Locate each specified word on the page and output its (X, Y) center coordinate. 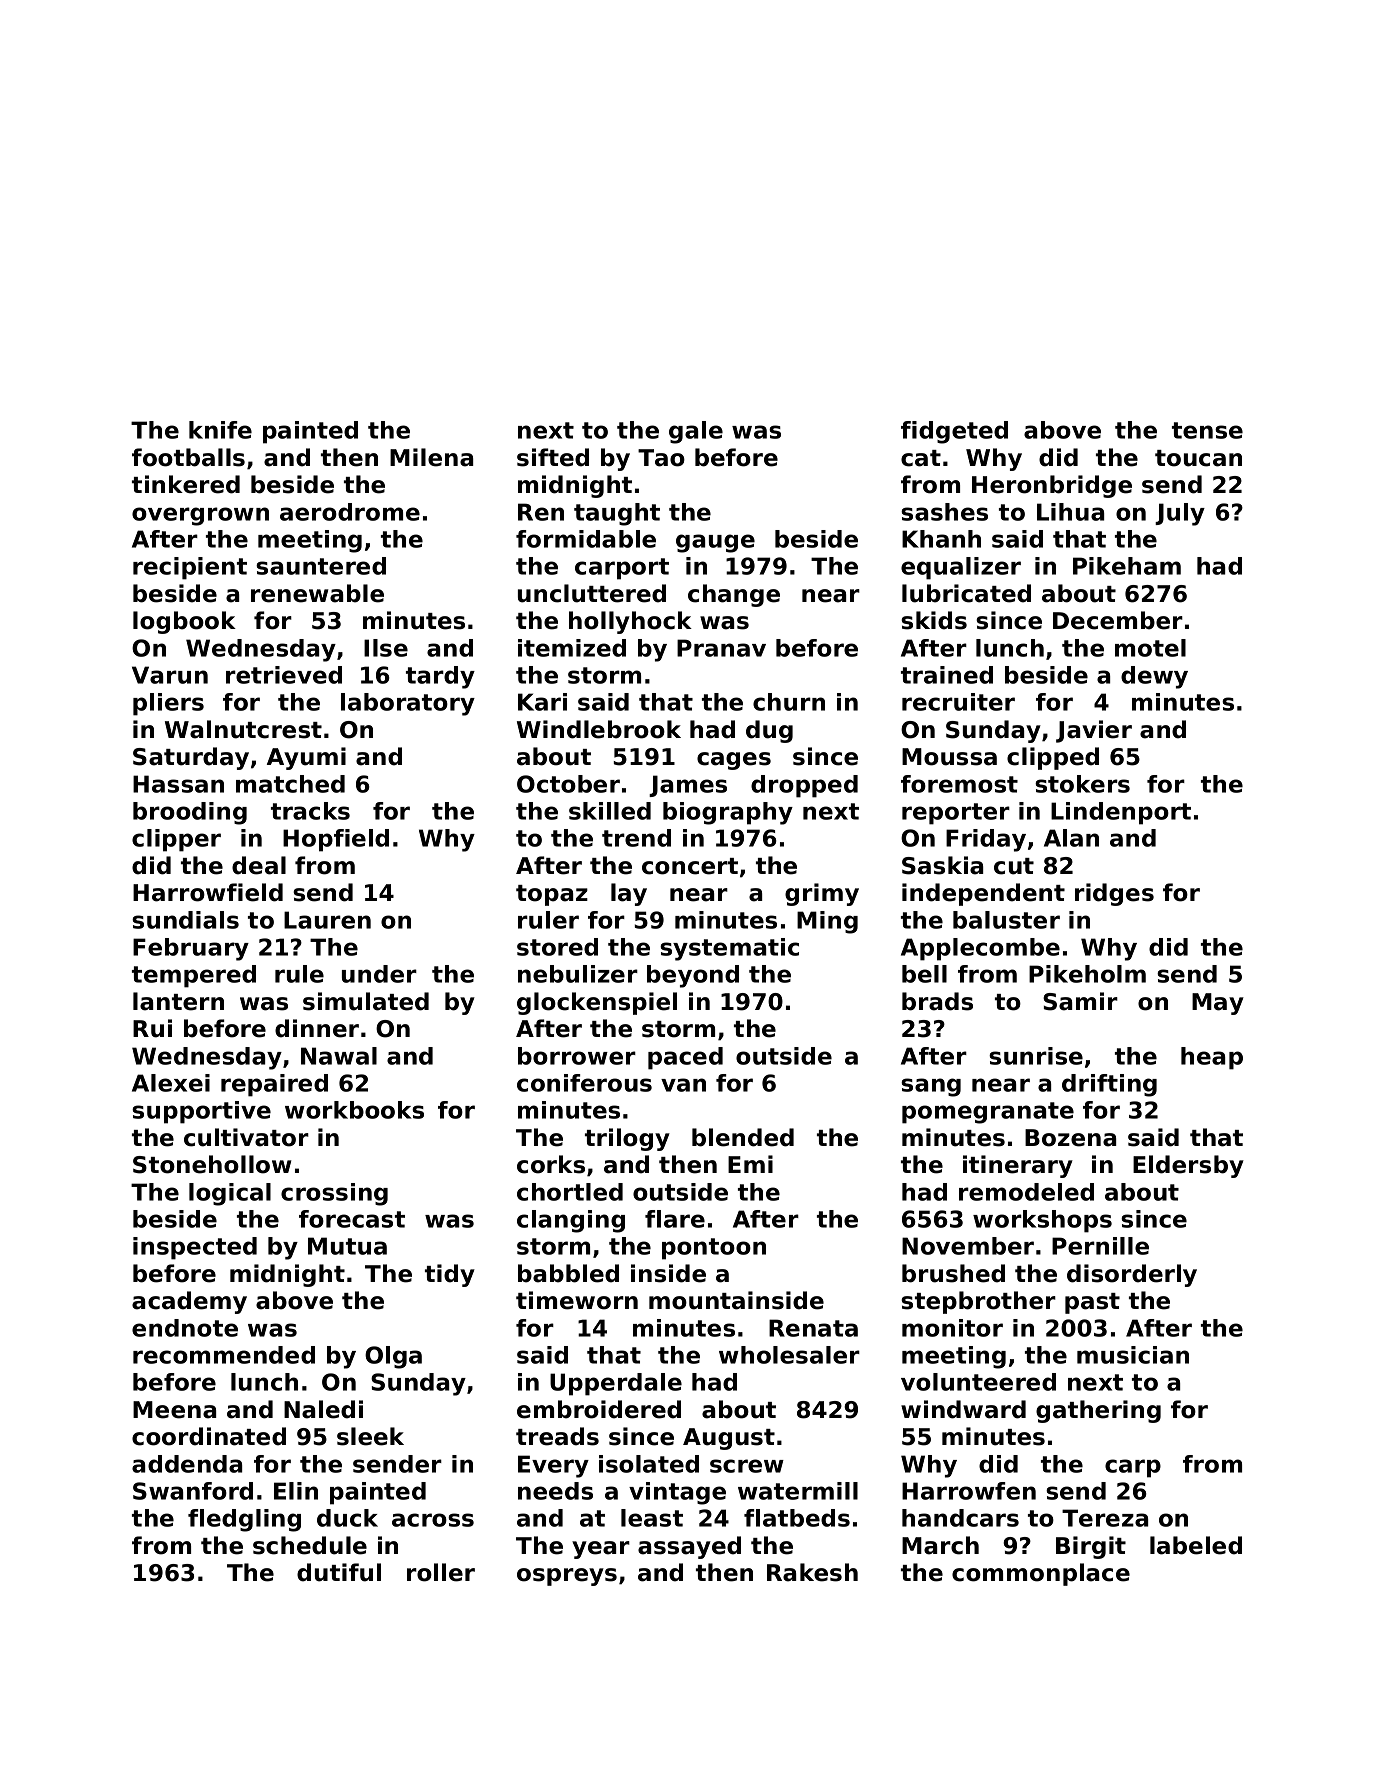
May (1218, 1004)
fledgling (244, 1520)
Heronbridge (1052, 486)
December (1118, 620)
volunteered (978, 1382)
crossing (334, 1194)
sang (931, 1087)
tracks (310, 811)
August (729, 1439)
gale (696, 432)
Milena (431, 457)
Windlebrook (599, 729)
